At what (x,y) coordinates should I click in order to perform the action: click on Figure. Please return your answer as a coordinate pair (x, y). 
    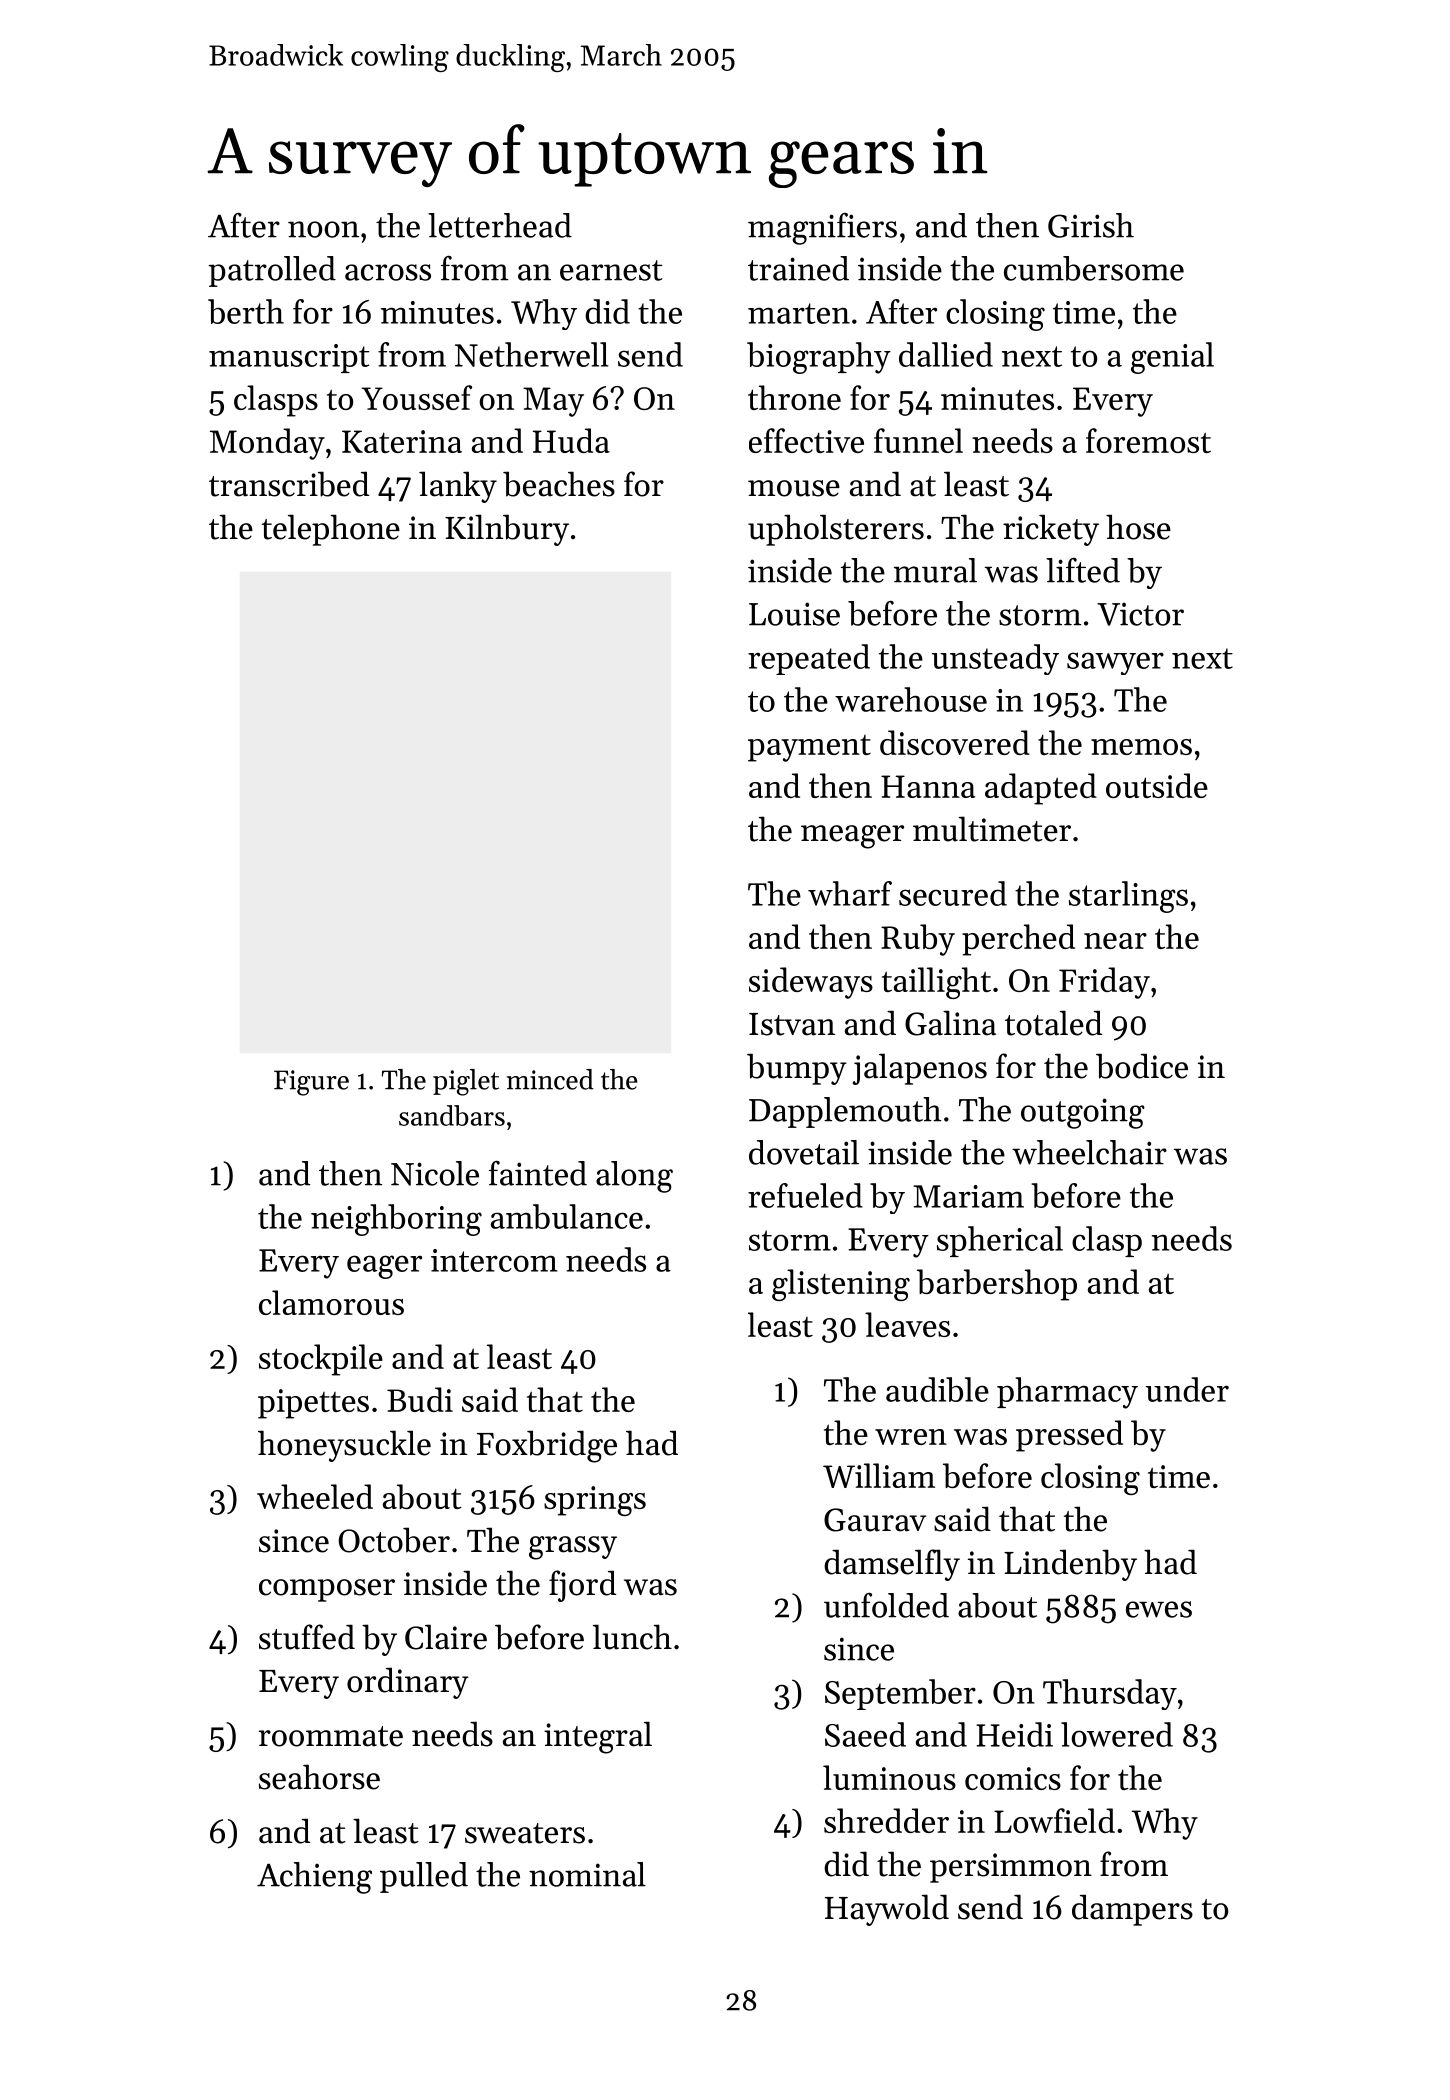
    Looking at the image, I should click on (311, 1083).
